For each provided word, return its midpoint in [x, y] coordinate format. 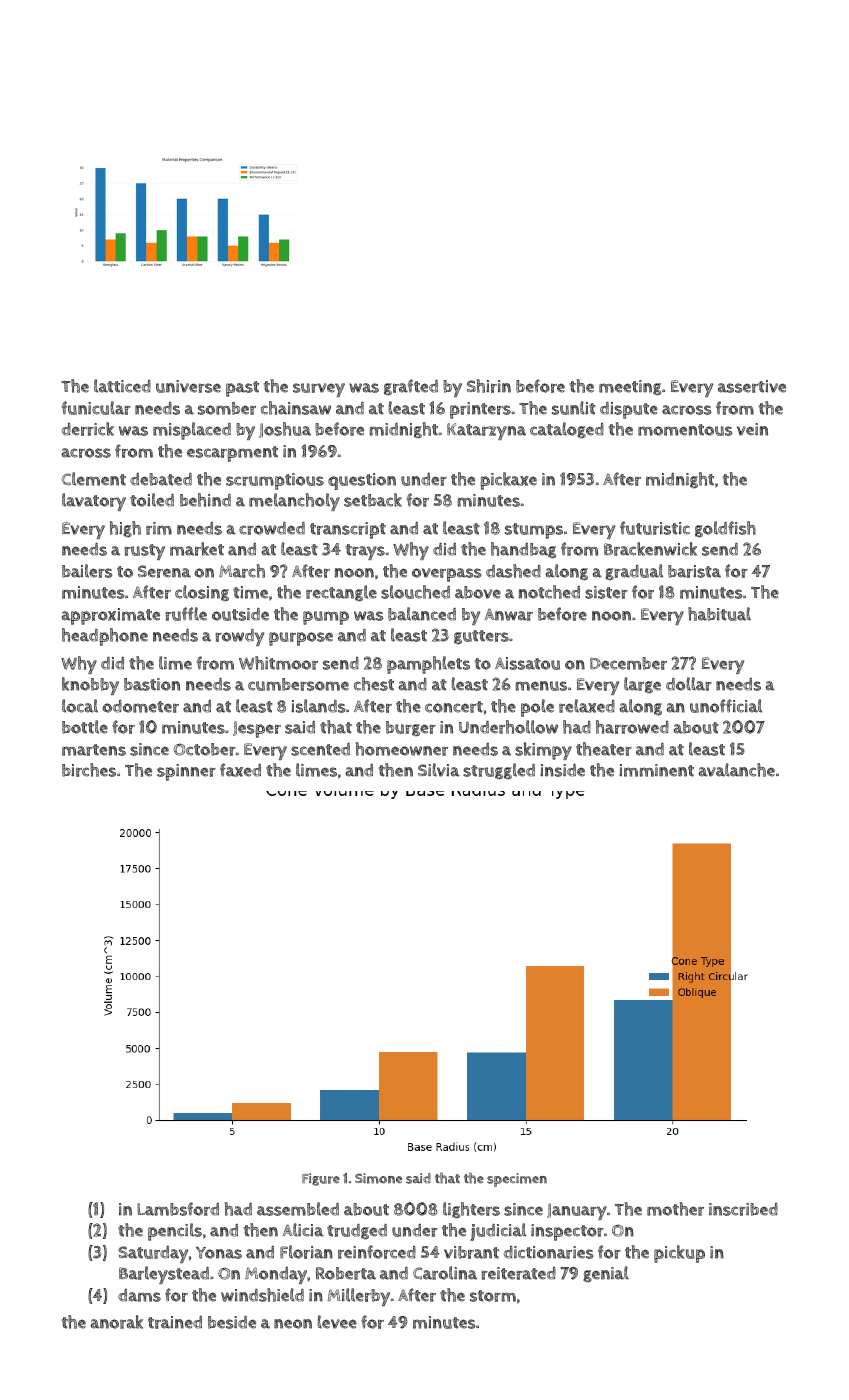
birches [89, 770]
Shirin [489, 386]
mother [675, 1209]
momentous [685, 430]
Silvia [439, 770]
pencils [175, 1232]
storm [493, 1296]
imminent [656, 770]
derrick [88, 429]
